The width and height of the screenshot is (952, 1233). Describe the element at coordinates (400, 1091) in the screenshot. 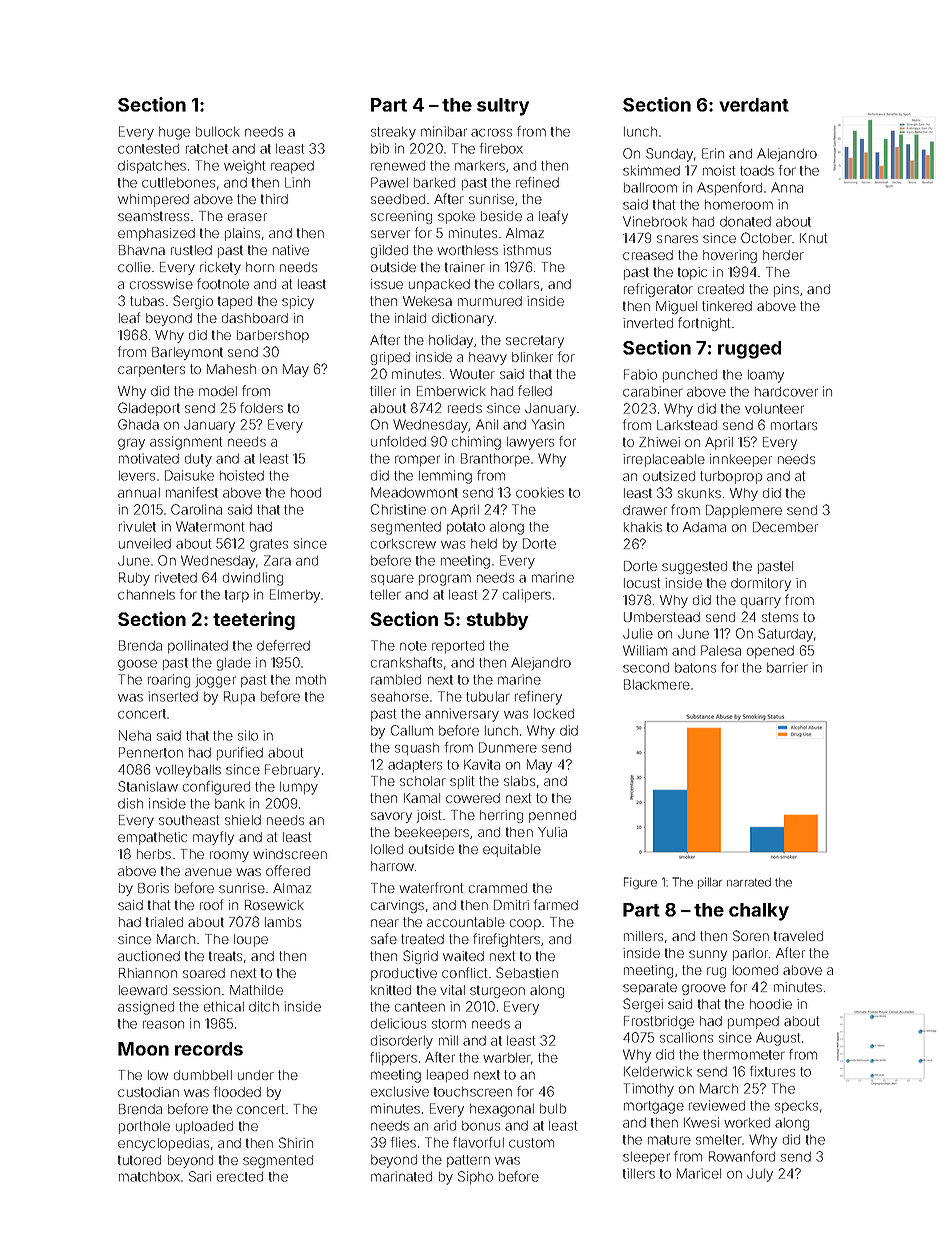

I see `exclusive` at that location.
